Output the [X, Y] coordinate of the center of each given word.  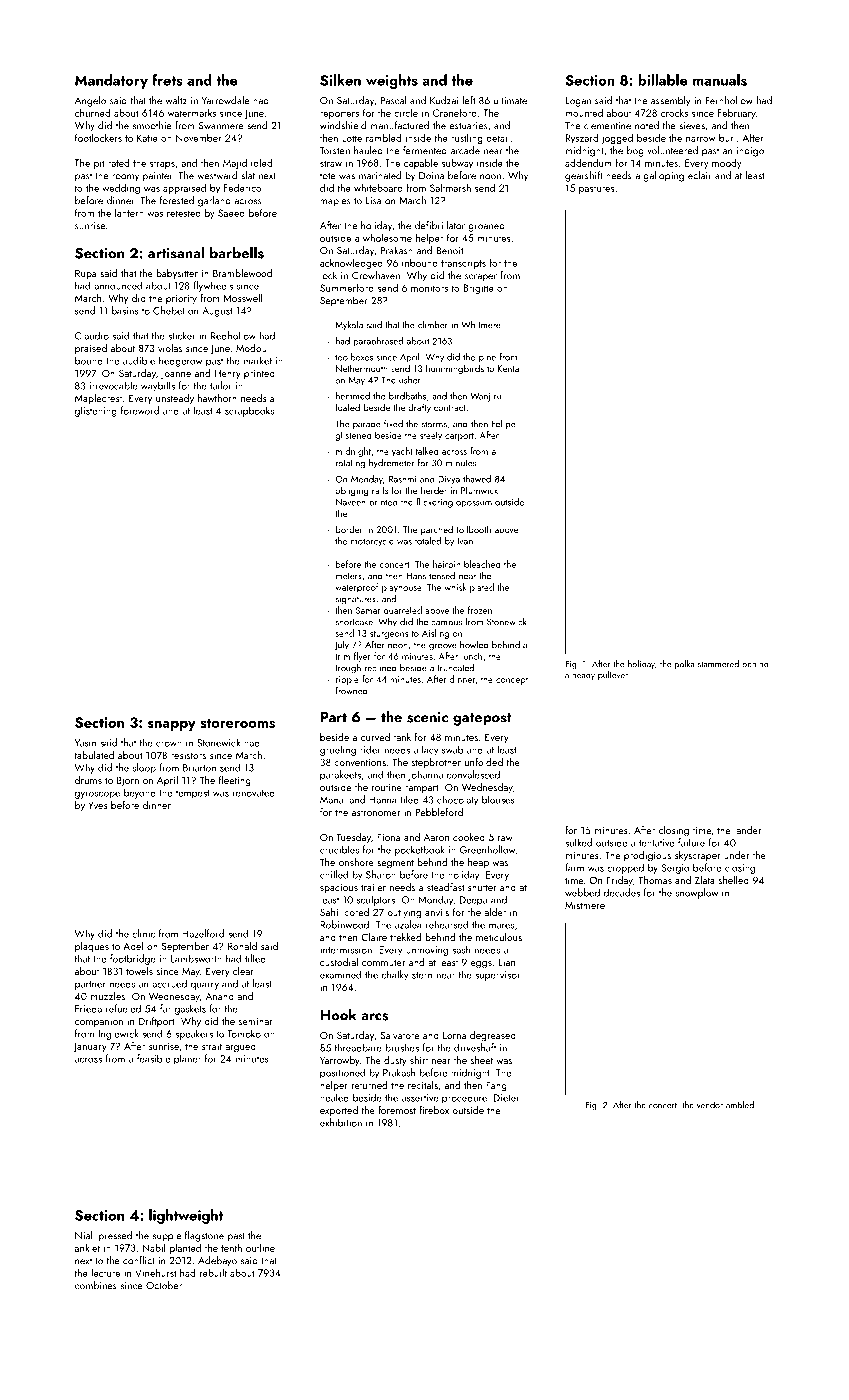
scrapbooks [249, 411]
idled [261, 162]
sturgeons [389, 635]
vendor [710, 1105]
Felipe [503, 424]
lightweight [186, 1216]
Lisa [373, 201]
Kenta [508, 368]
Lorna [454, 1035]
